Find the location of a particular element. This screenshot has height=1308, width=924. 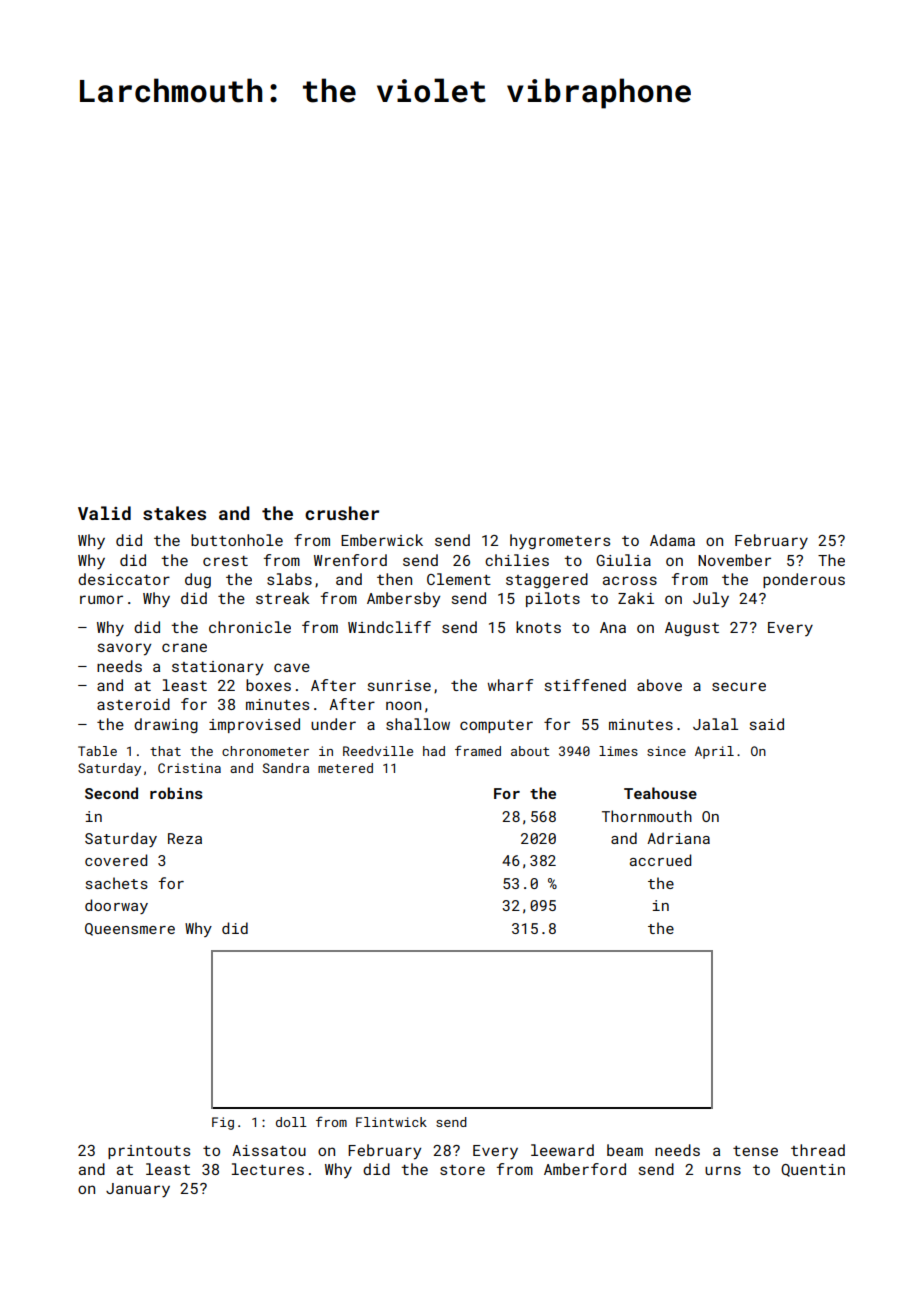

Adama is located at coordinates (672, 540).
